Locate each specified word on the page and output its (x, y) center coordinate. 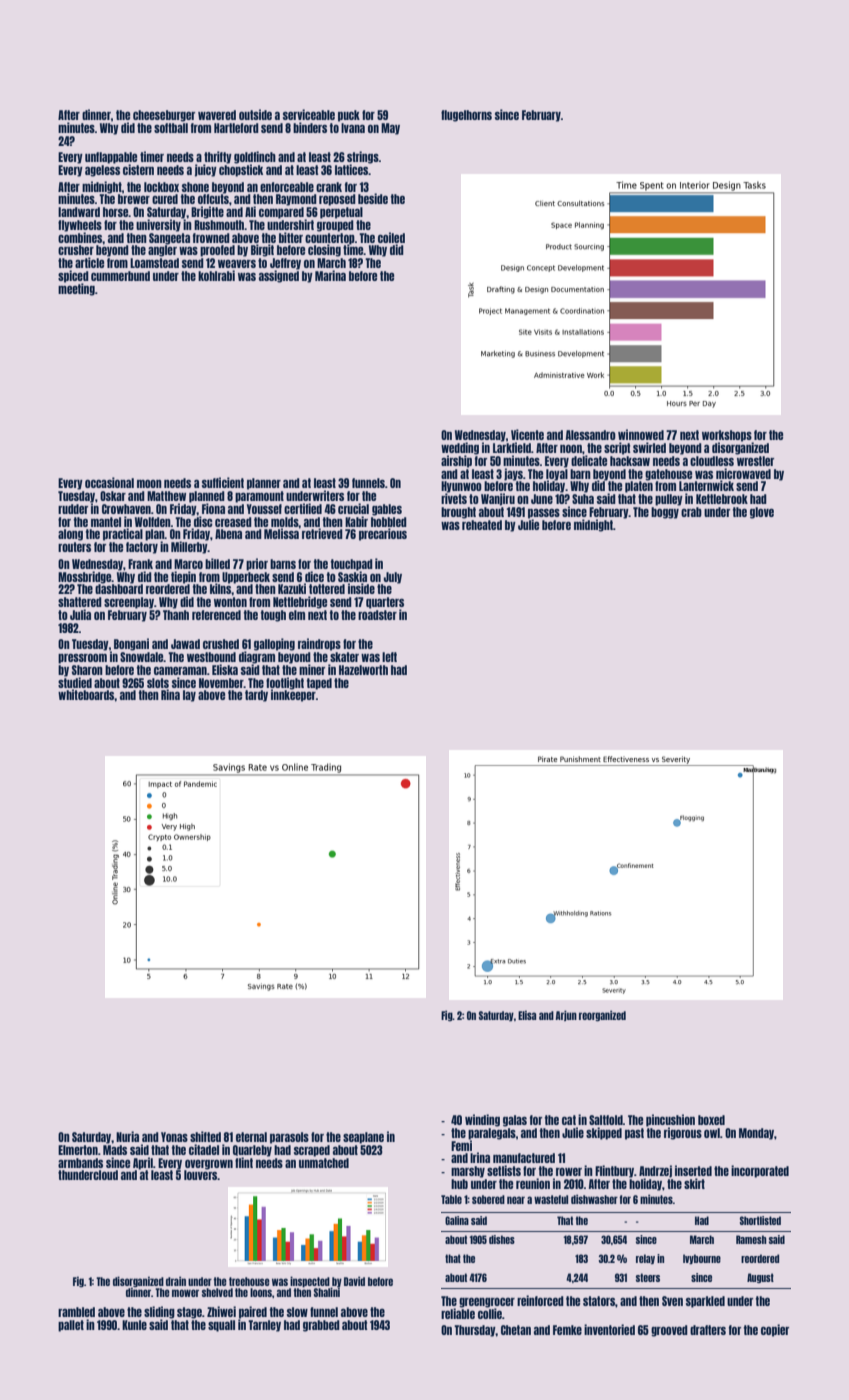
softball (171, 128)
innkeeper (293, 696)
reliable (458, 1313)
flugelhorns (466, 116)
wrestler (755, 461)
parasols (289, 1138)
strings (363, 157)
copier (775, 1330)
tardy (256, 696)
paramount (259, 497)
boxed (711, 1120)
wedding (460, 448)
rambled (76, 1312)
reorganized (602, 1015)
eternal (251, 1137)
